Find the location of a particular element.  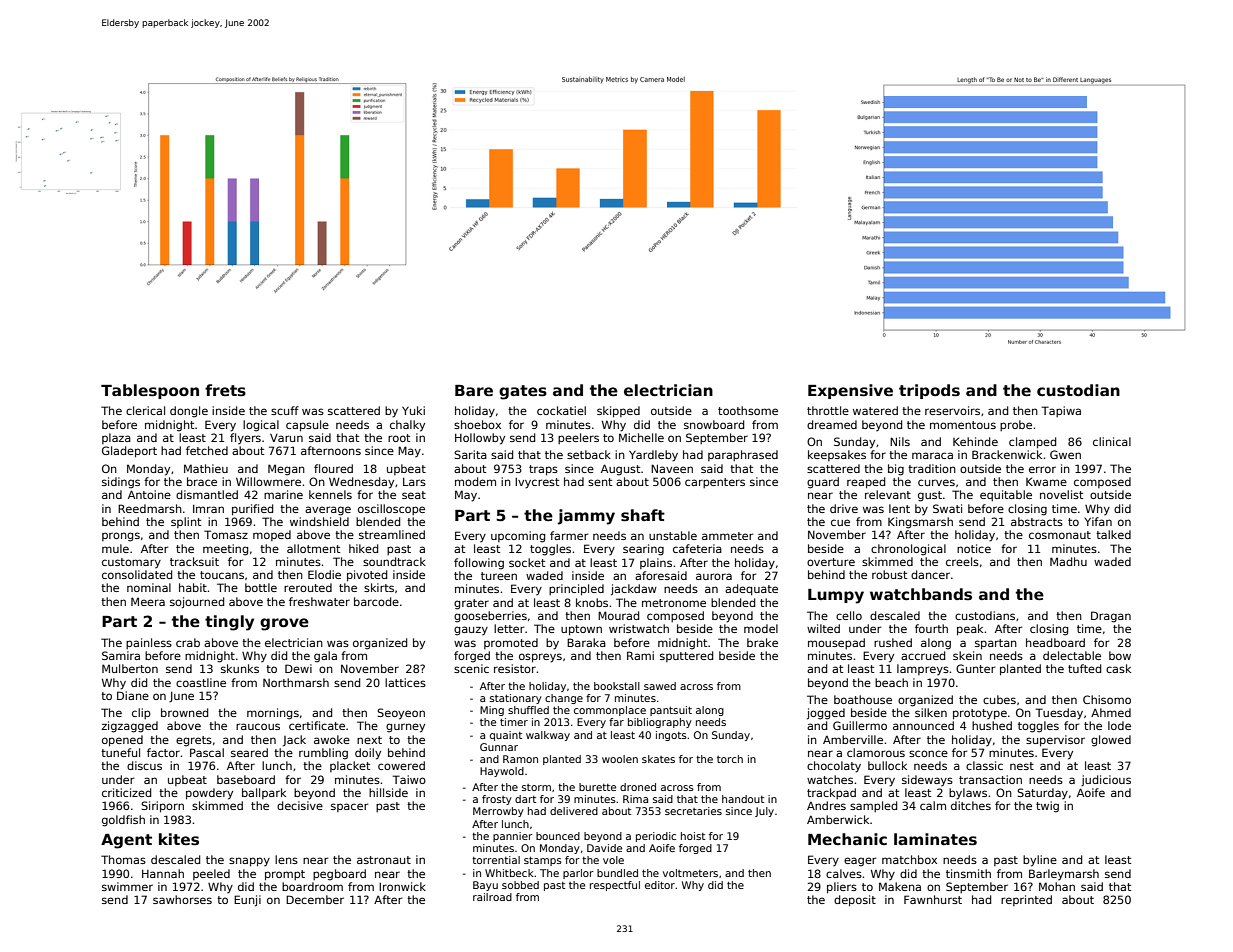

Mechanic is located at coordinates (847, 839).
